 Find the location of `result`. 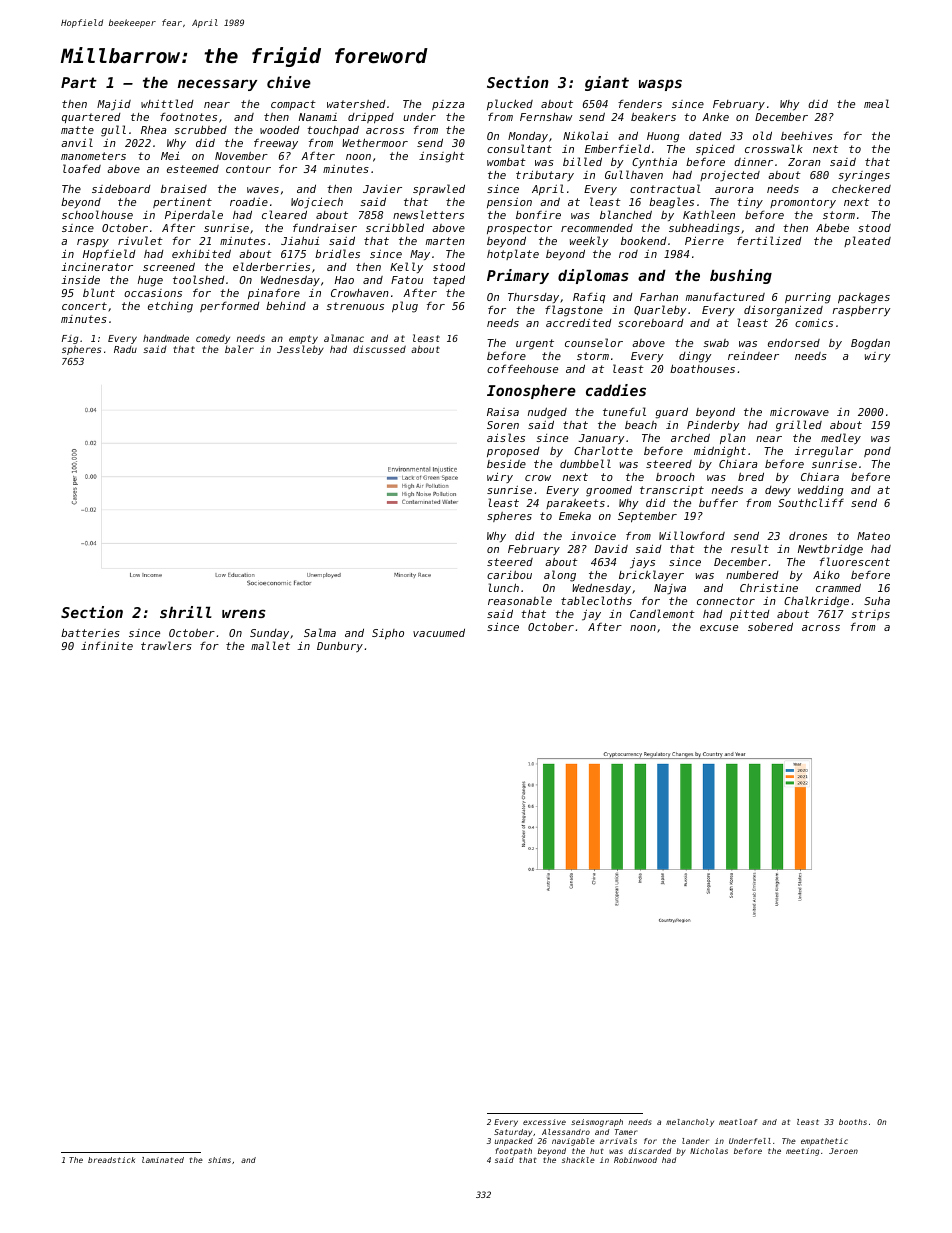

result is located at coordinates (750, 548).
